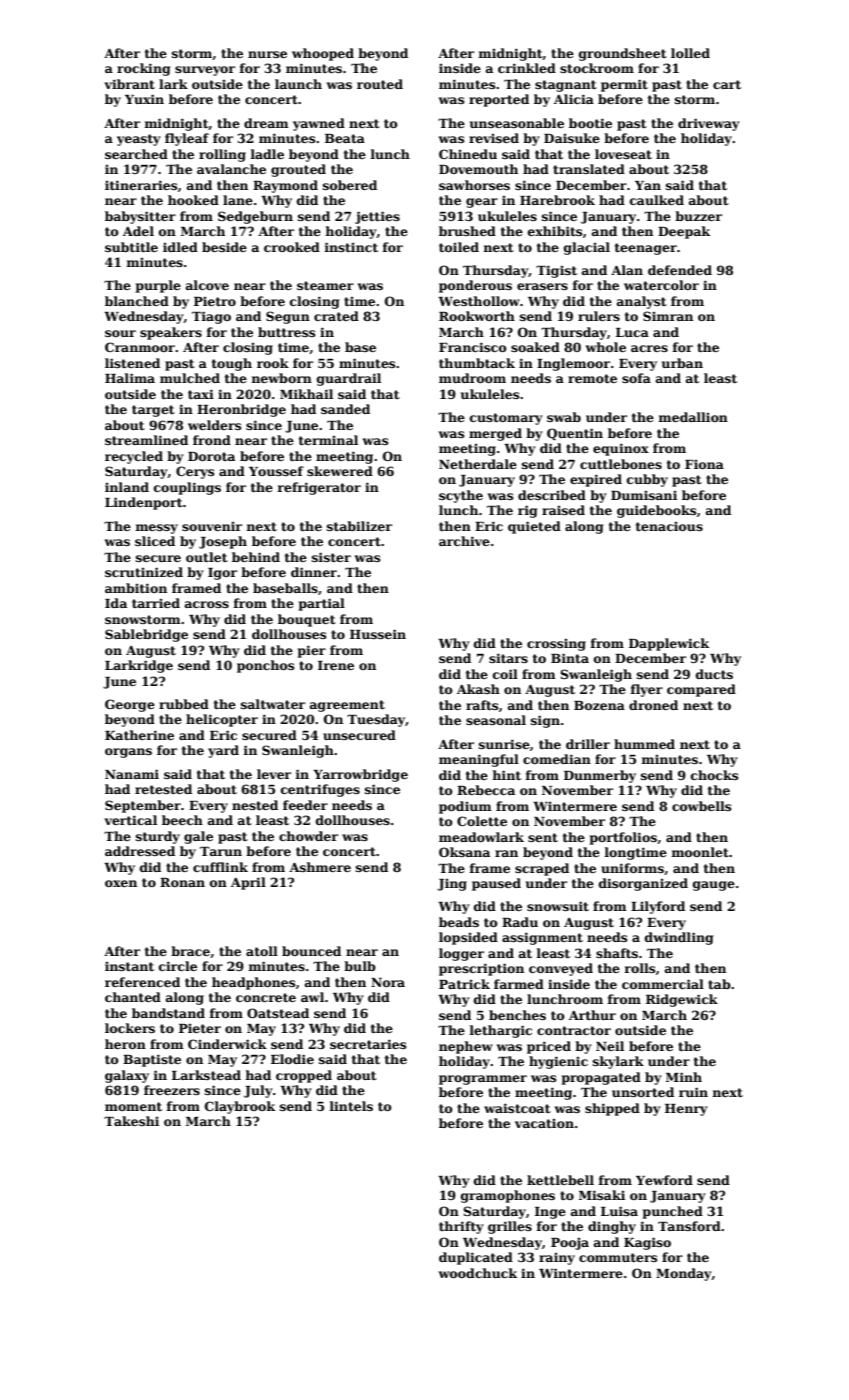 This screenshot has width=849, height=1400. Describe the element at coordinates (258, 1091) in the screenshot. I see `July` at that location.
